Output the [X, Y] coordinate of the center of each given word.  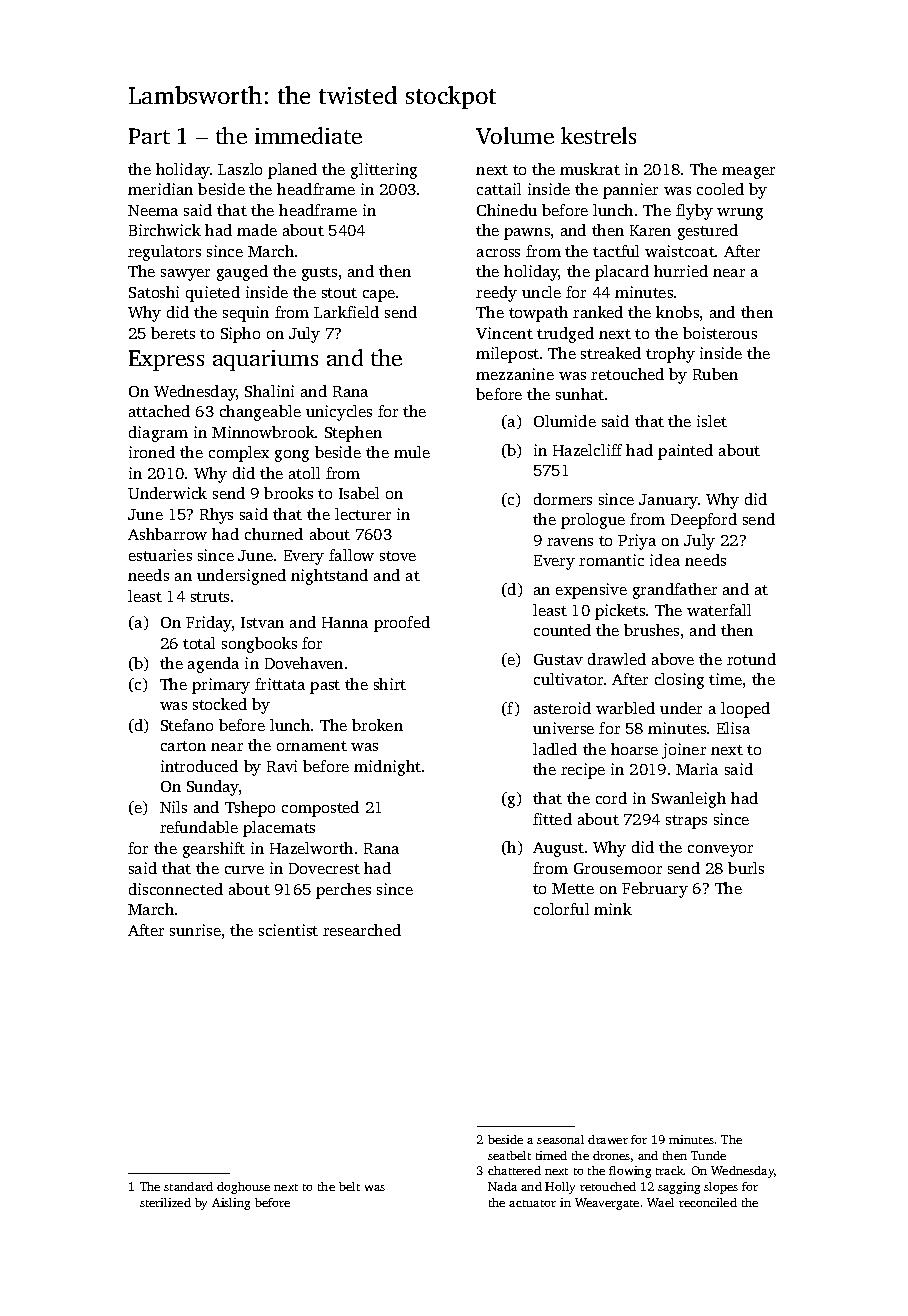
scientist [288, 930]
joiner [684, 751]
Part [149, 136]
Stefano [187, 725]
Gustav [558, 659]
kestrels [598, 135]
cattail [499, 189]
